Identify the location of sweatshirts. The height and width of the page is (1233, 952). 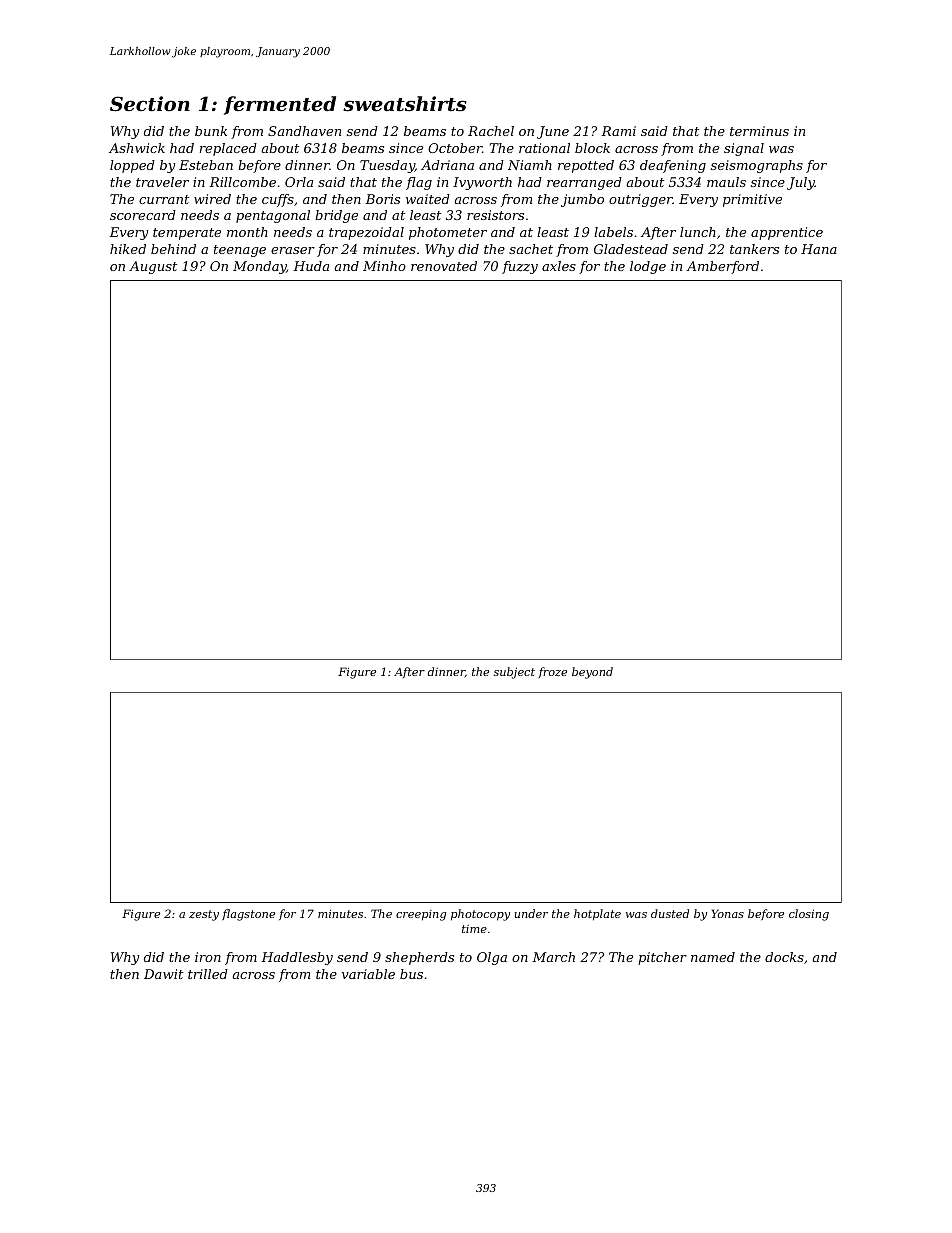
(405, 104).
